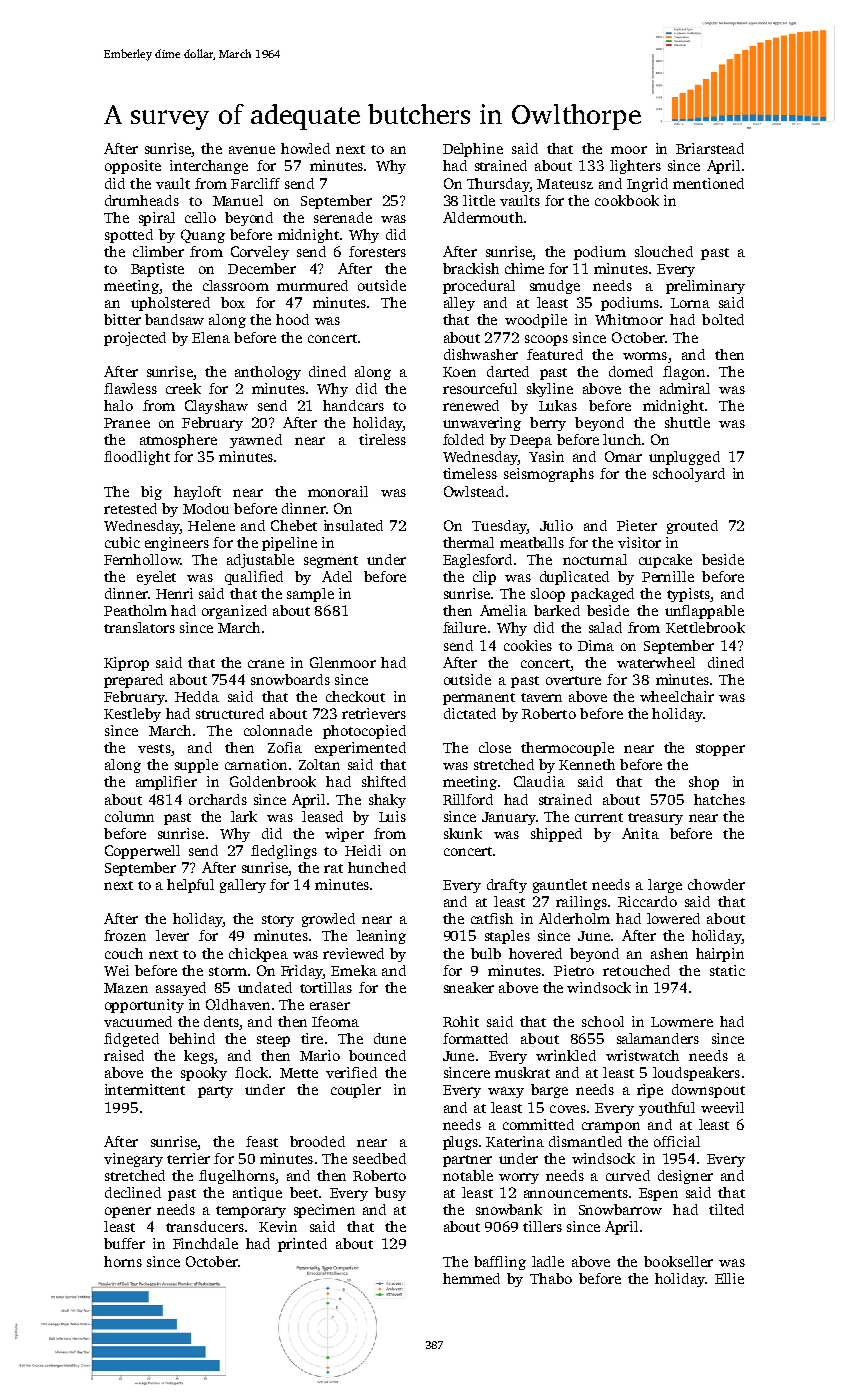  What do you see at coordinates (390, 1194) in the screenshot?
I see `busy` at bounding box center [390, 1194].
